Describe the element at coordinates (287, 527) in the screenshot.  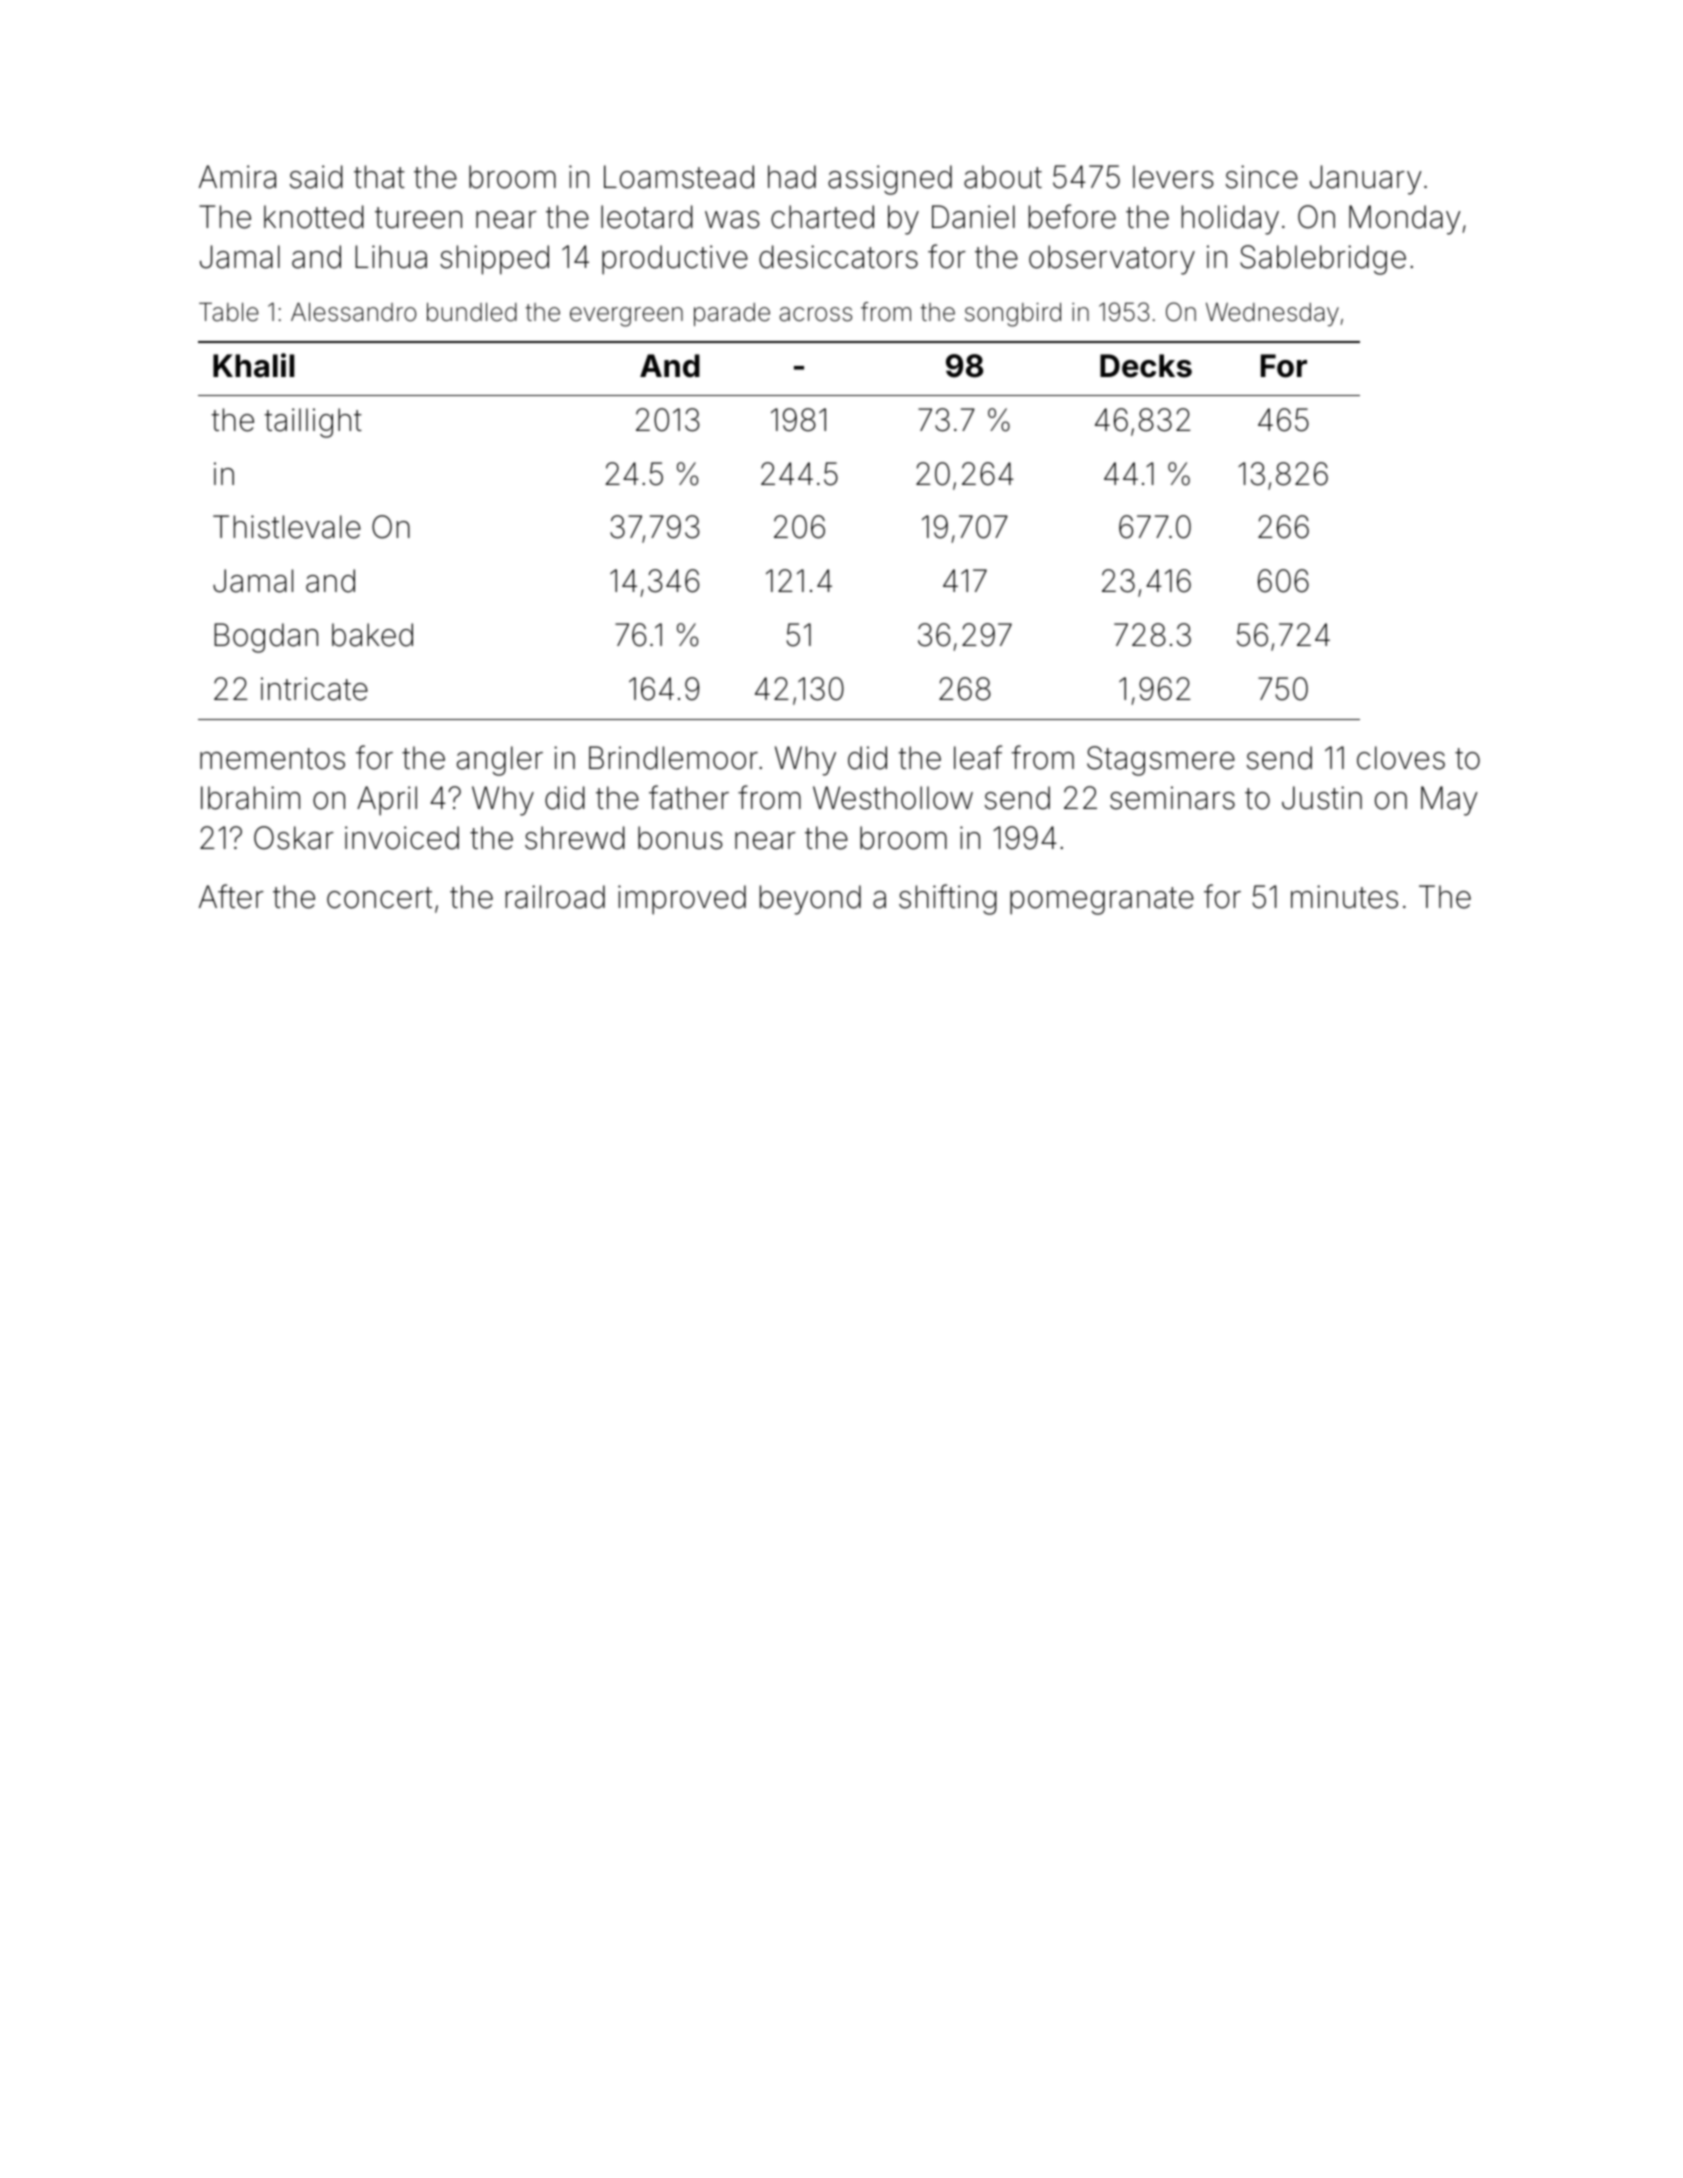
I see `Thistlevale` at that location.
